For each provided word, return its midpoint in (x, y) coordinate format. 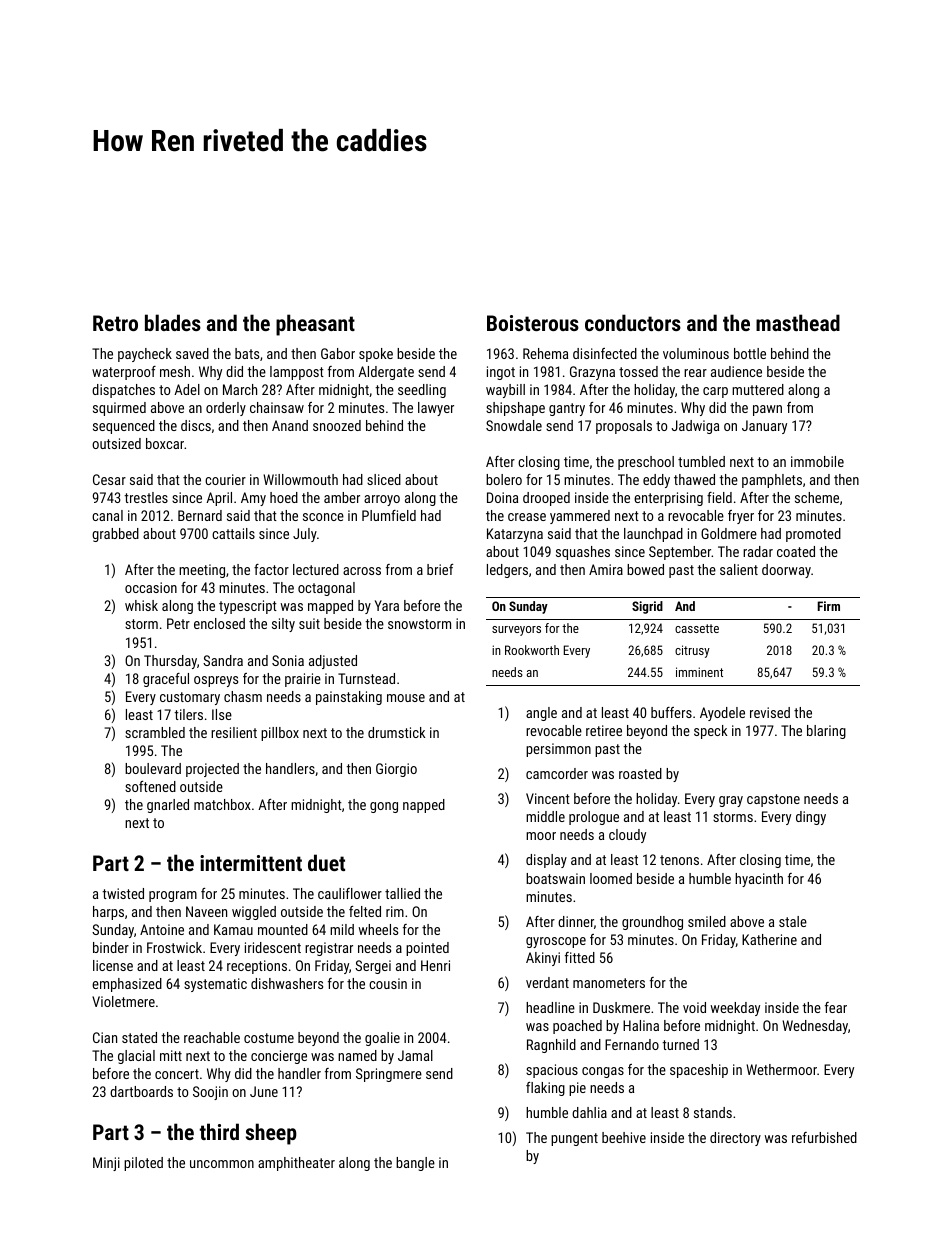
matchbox (222, 804)
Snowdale (514, 425)
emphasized (127, 985)
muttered (758, 389)
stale (793, 921)
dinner (576, 921)
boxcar (165, 443)
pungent (574, 1139)
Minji (106, 1164)
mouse (406, 698)
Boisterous (533, 323)
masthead (798, 322)
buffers (671, 712)
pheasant (315, 325)
